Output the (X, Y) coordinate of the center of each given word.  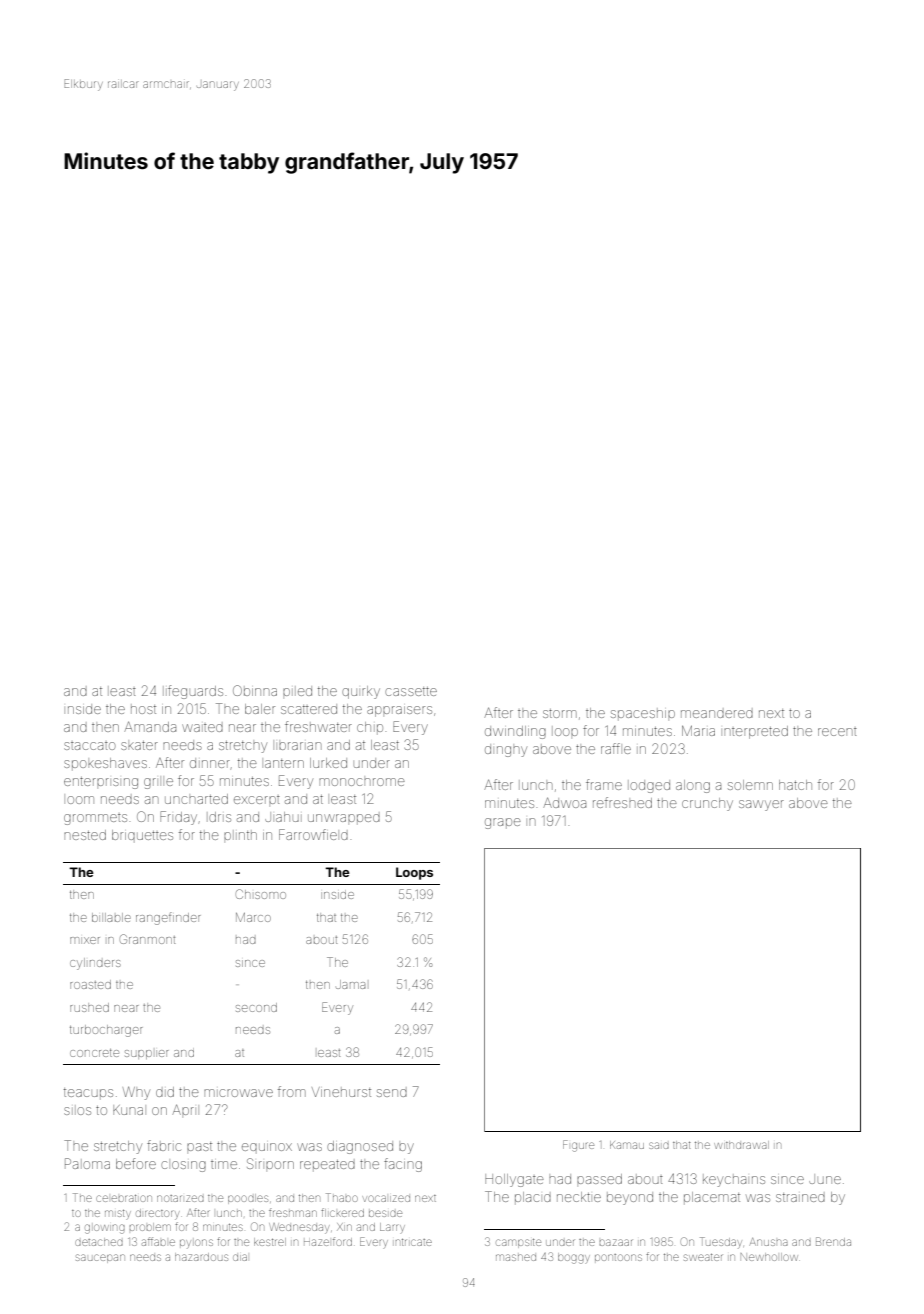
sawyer (761, 805)
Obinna (255, 690)
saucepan (100, 1258)
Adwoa (564, 802)
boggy (574, 1258)
